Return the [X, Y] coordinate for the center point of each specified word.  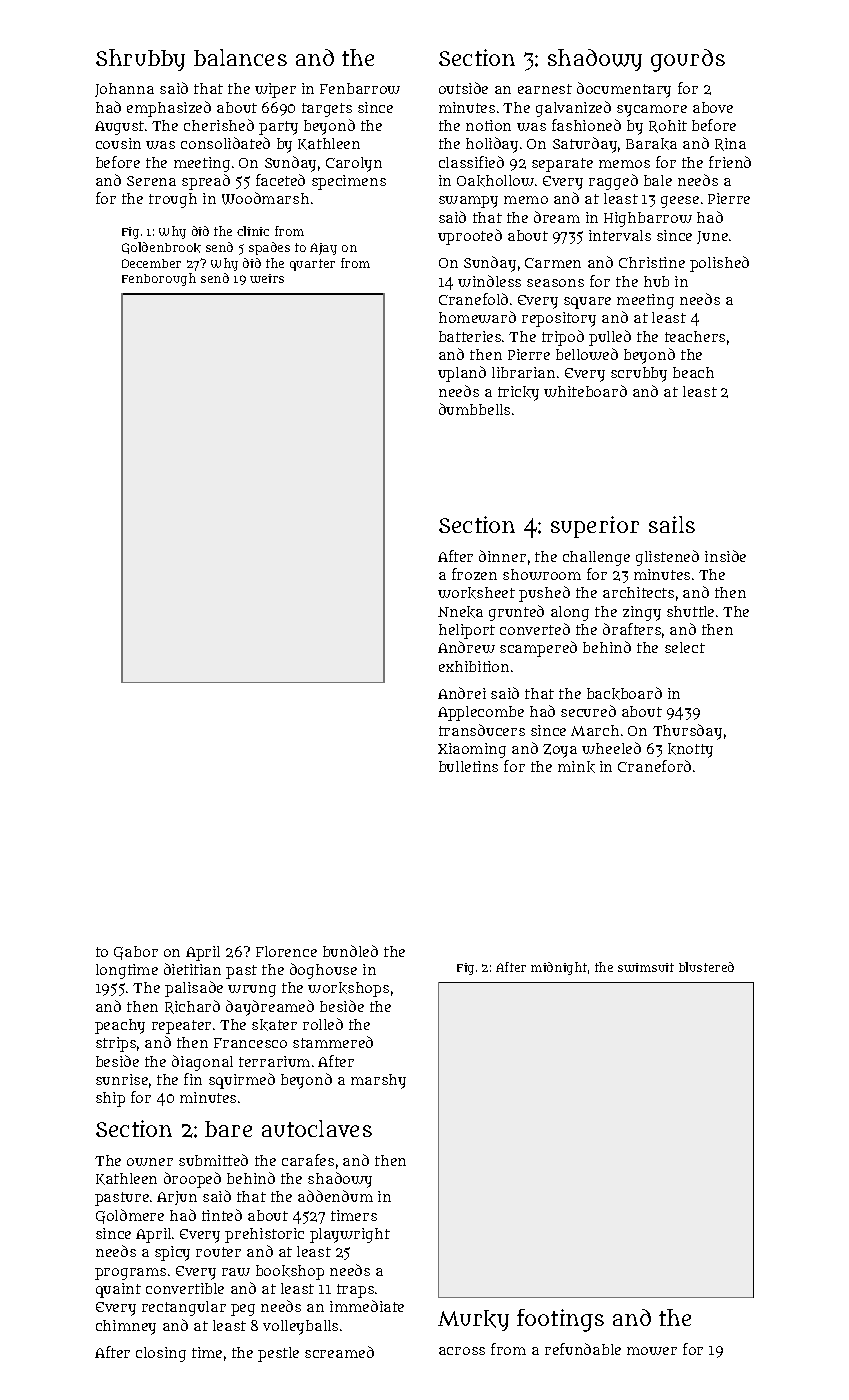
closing [161, 1354]
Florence [286, 951]
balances [240, 57]
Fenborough [159, 279]
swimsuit [646, 967]
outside [463, 88]
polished [719, 264]
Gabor [136, 953]
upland [462, 374]
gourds [688, 60]
